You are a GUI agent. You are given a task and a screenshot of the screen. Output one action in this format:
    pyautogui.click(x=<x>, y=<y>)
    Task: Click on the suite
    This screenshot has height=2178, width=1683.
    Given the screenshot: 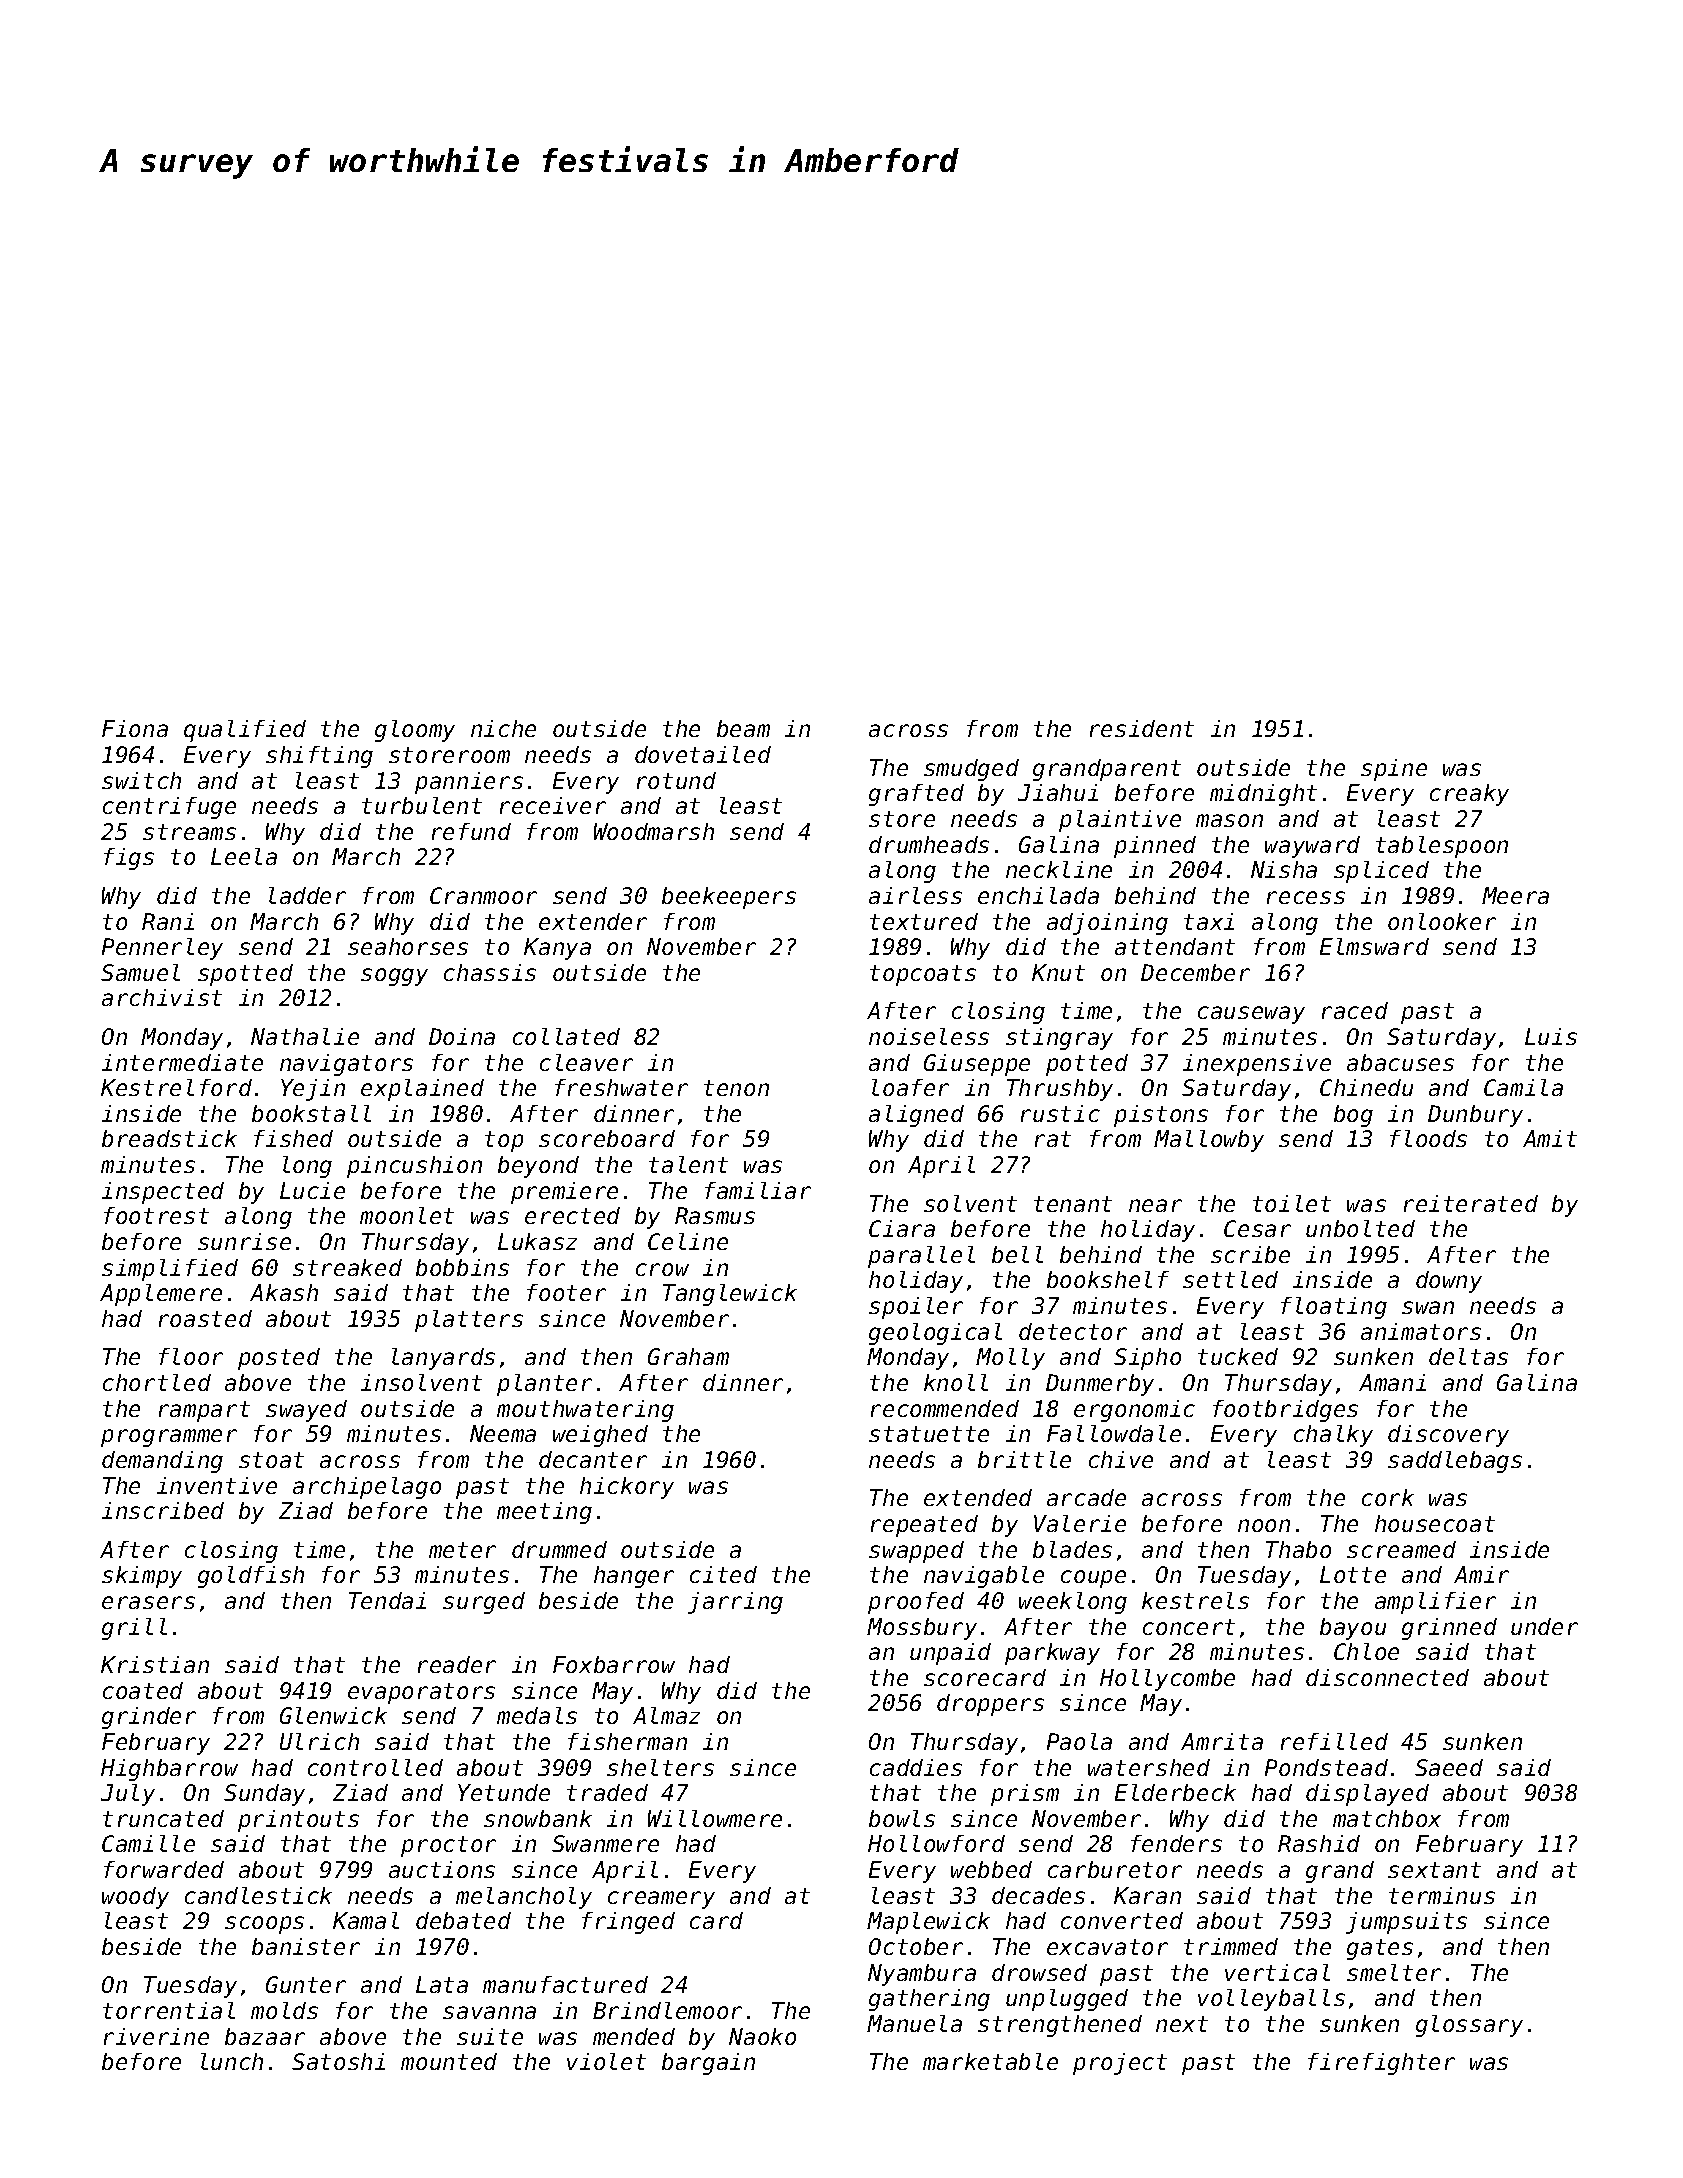 What is the action you would take?
    pyautogui.click(x=490, y=2036)
